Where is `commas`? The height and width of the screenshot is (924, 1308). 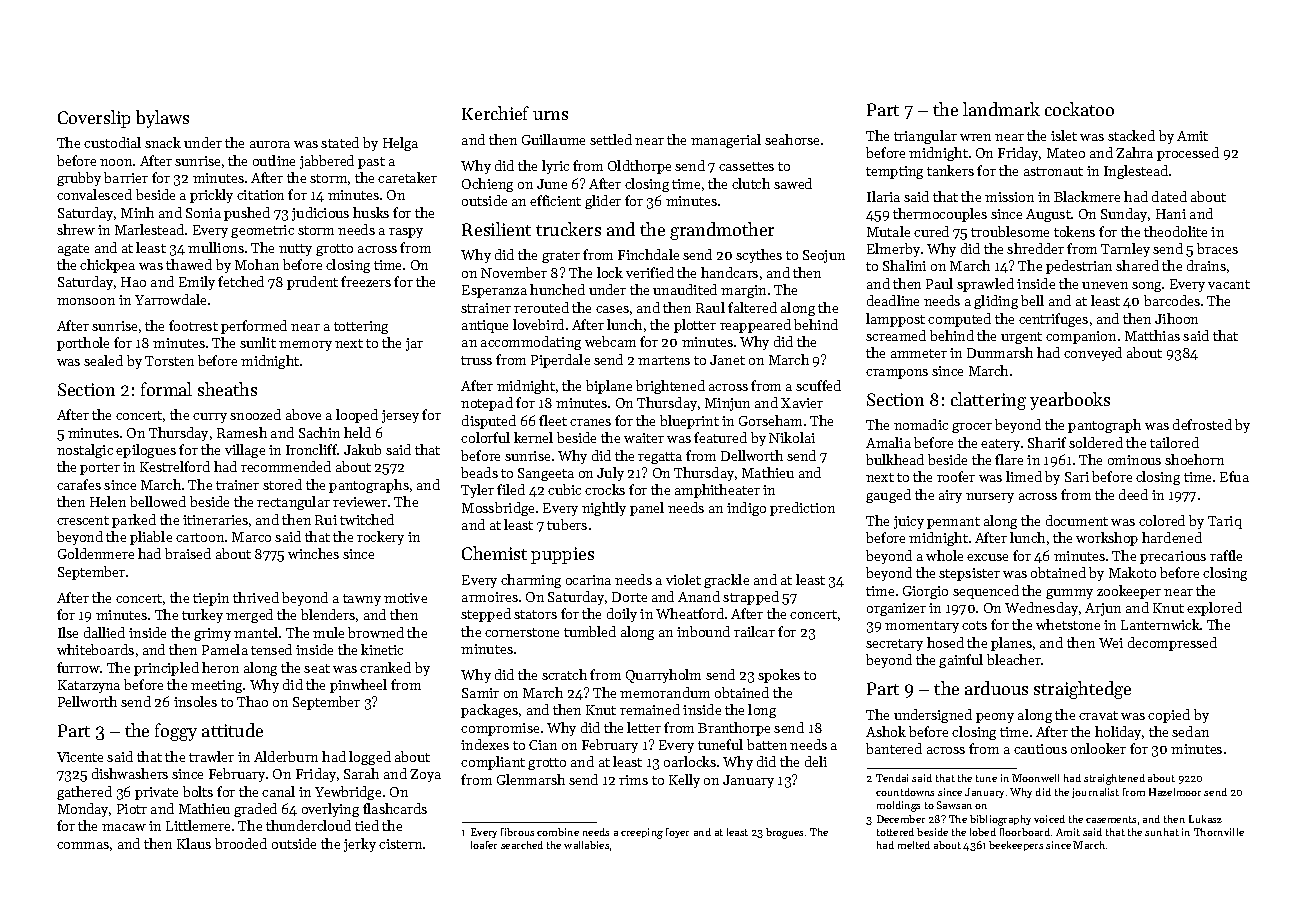
commas is located at coordinates (83, 845).
